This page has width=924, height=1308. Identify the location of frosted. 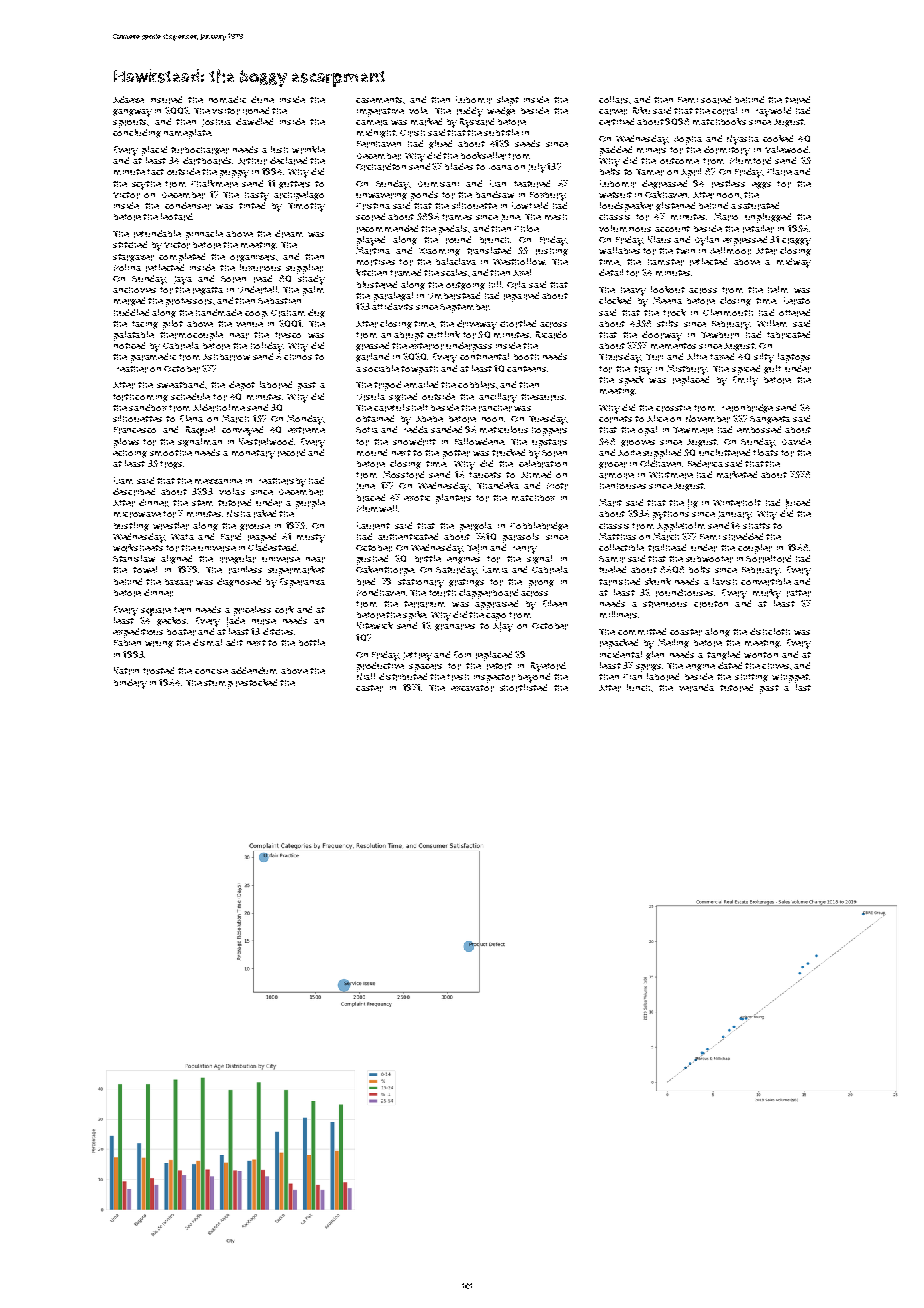
(158, 671).
